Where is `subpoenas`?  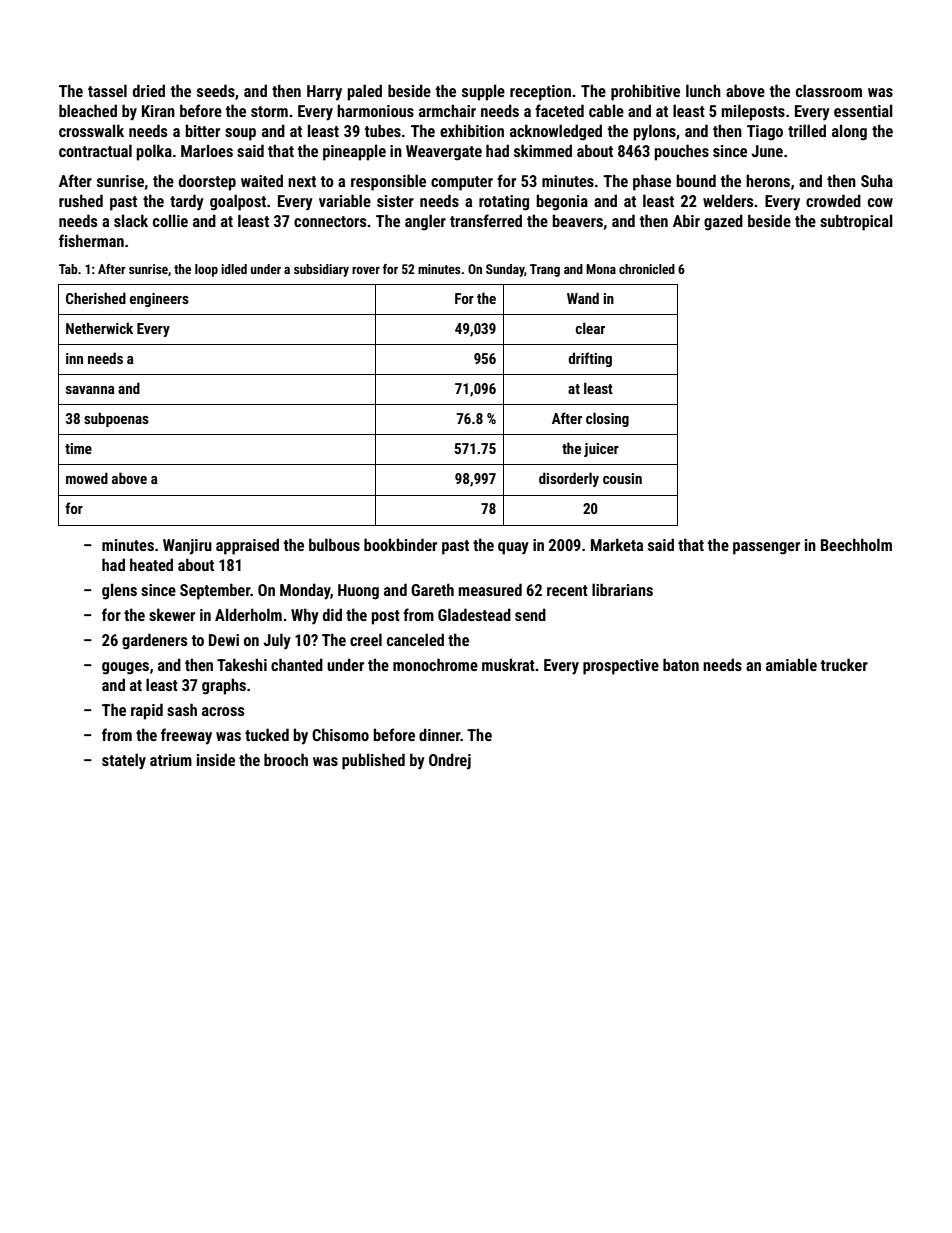
subpoenas is located at coordinates (116, 419).
